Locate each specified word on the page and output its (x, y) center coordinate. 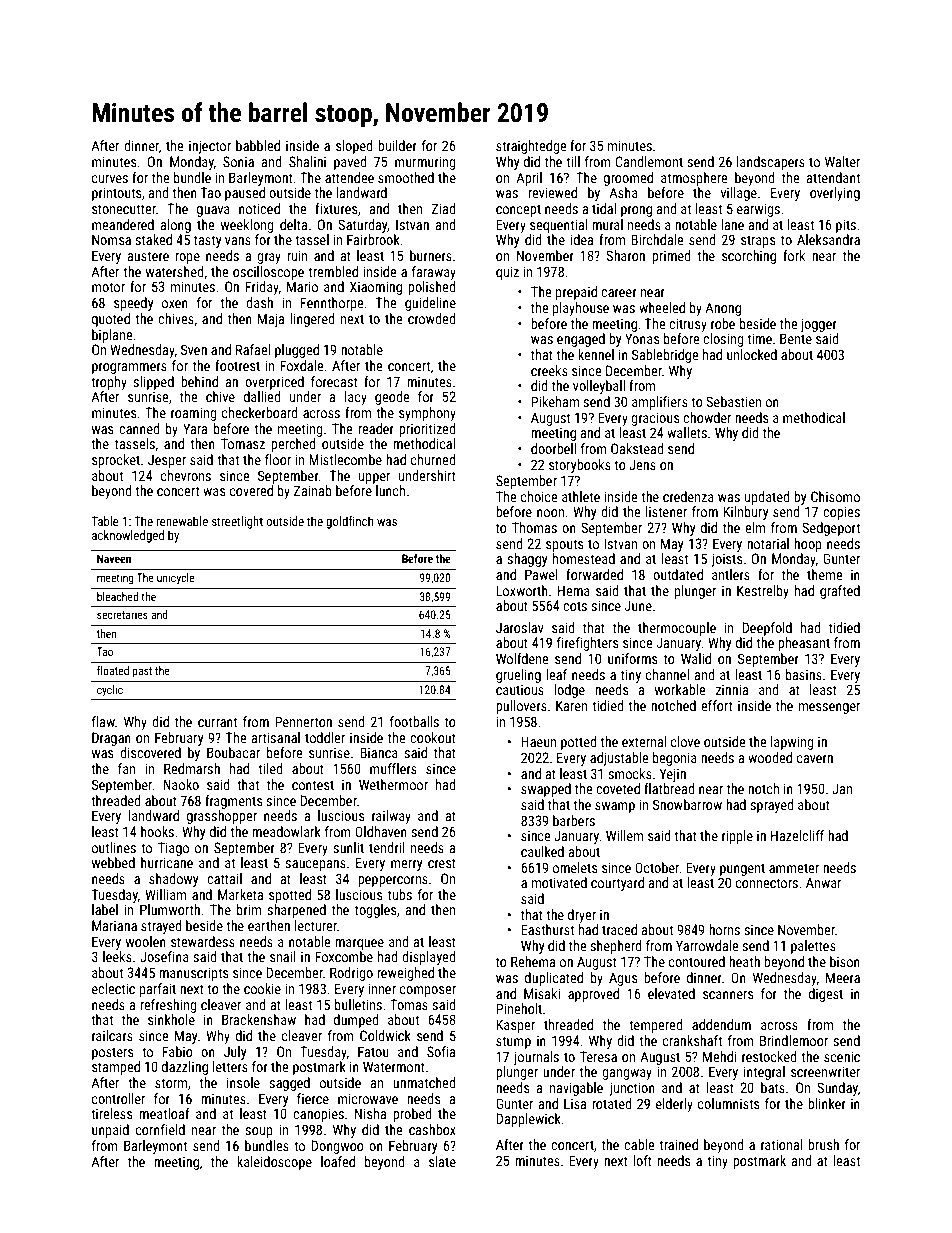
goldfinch (349, 522)
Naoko (181, 784)
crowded (432, 318)
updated (767, 498)
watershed (175, 271)
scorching (749, 257)
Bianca (379, 752)
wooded (770, 757)
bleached (117, 596)
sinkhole (171, 1019)
